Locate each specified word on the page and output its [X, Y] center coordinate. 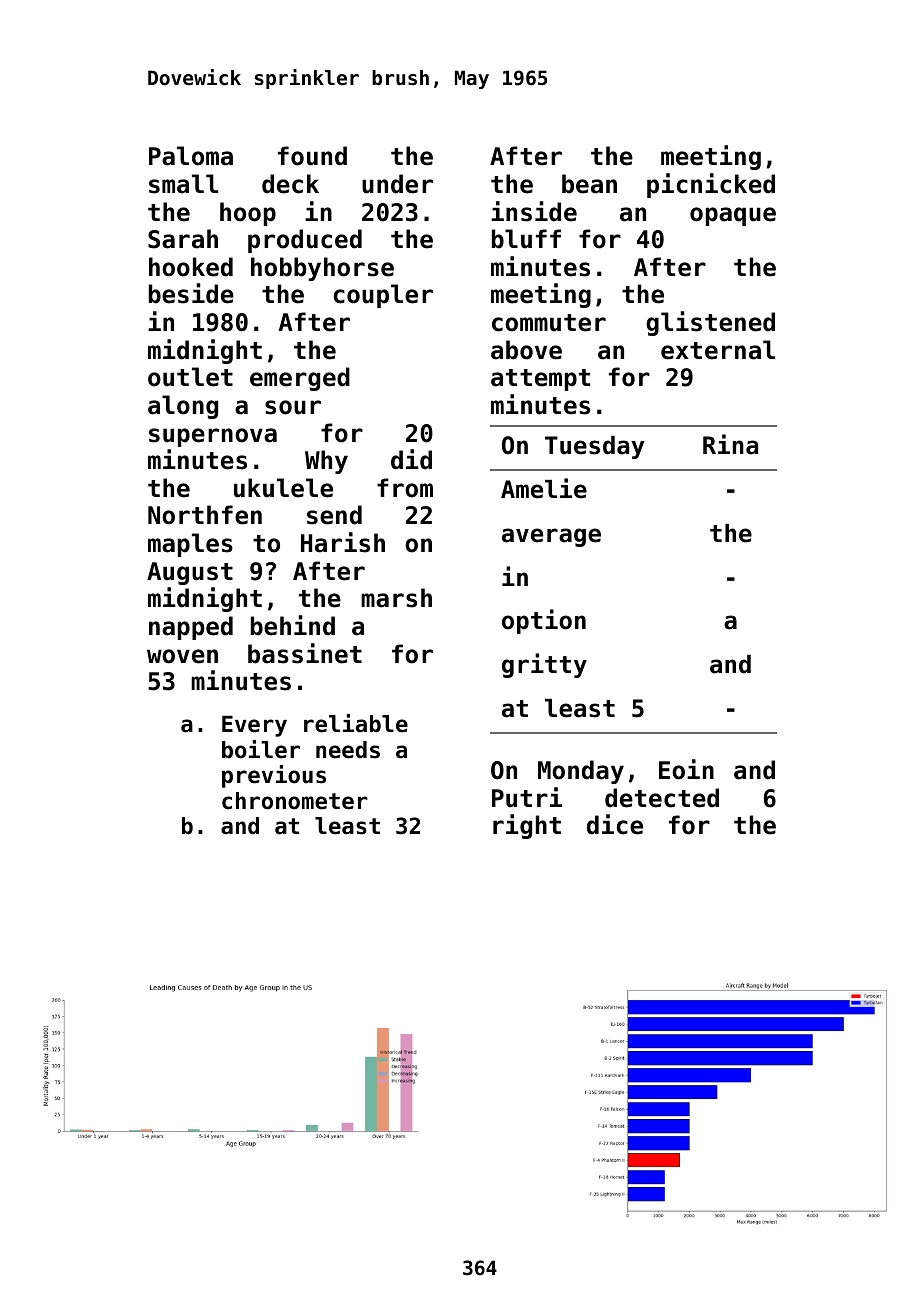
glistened [710, 323]
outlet [190, 377]
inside [534, 211]
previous [274, 776]
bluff [526, 239]
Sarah [183, 239]
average [551, 537]
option [544, 621]
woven [182, 656]
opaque [733, 216]
